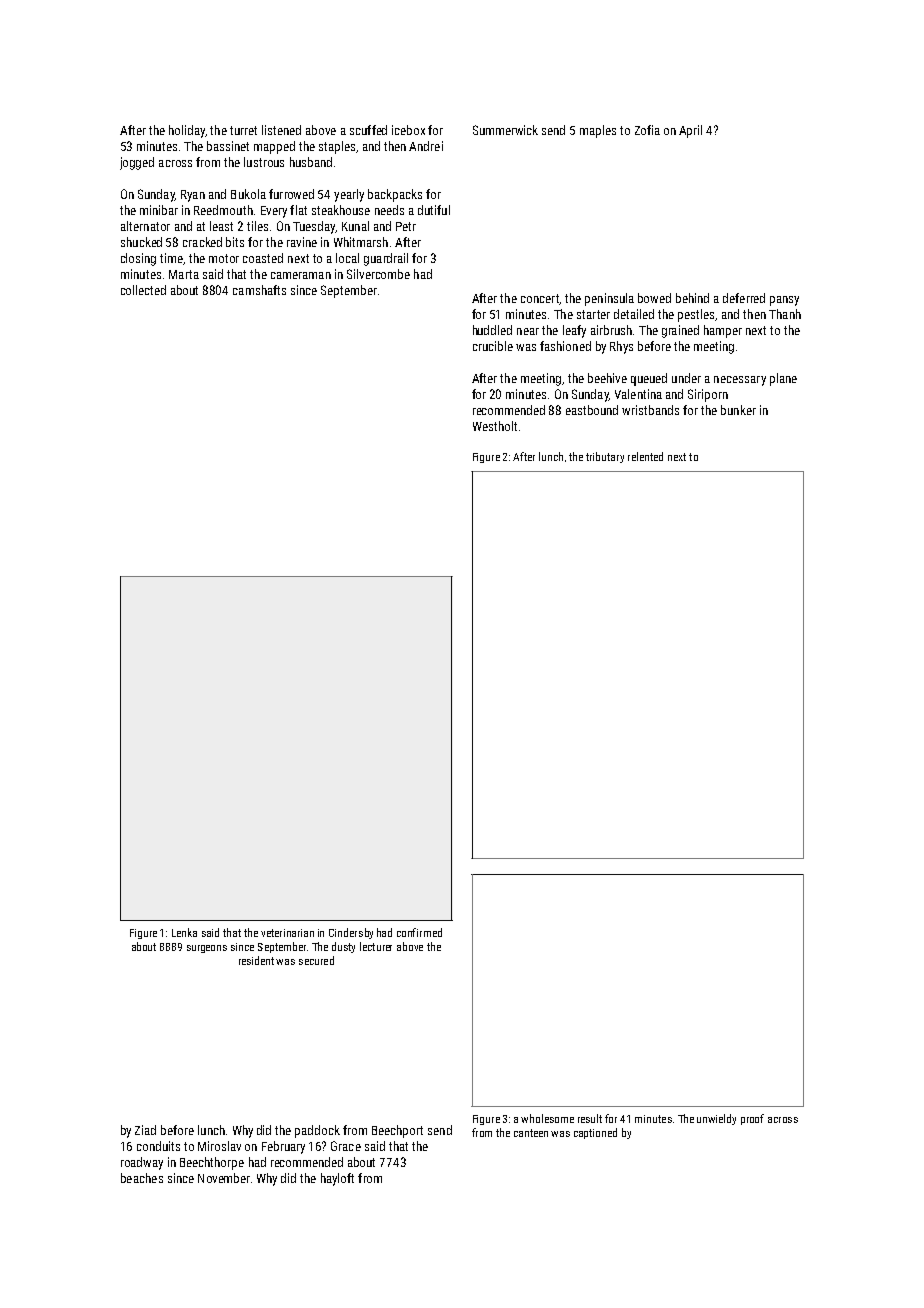 The height and width of the screenshot is (1308, 924). I want to click on maples, so click(598, 131).
